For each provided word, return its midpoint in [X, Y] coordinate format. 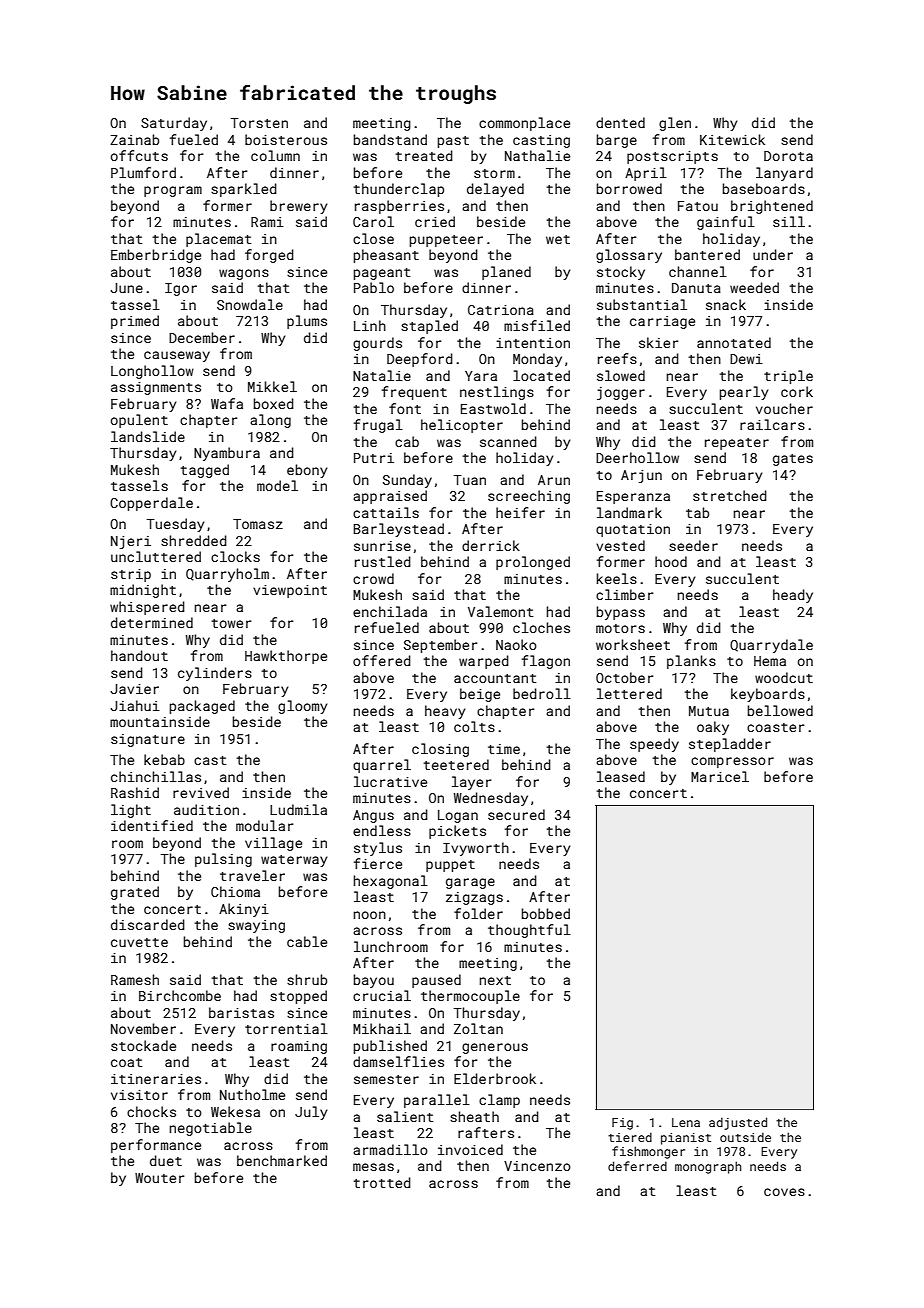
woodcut [784, 677]
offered [382, 660]
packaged [202, 707]
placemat [218, 240]
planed [506, 273]
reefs [617, 358]
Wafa [227, 403]
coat [126, 1062]
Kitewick [732, 139]
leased [621, 776]
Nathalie [537, 155]
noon [370, 915]
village [273, 844]
